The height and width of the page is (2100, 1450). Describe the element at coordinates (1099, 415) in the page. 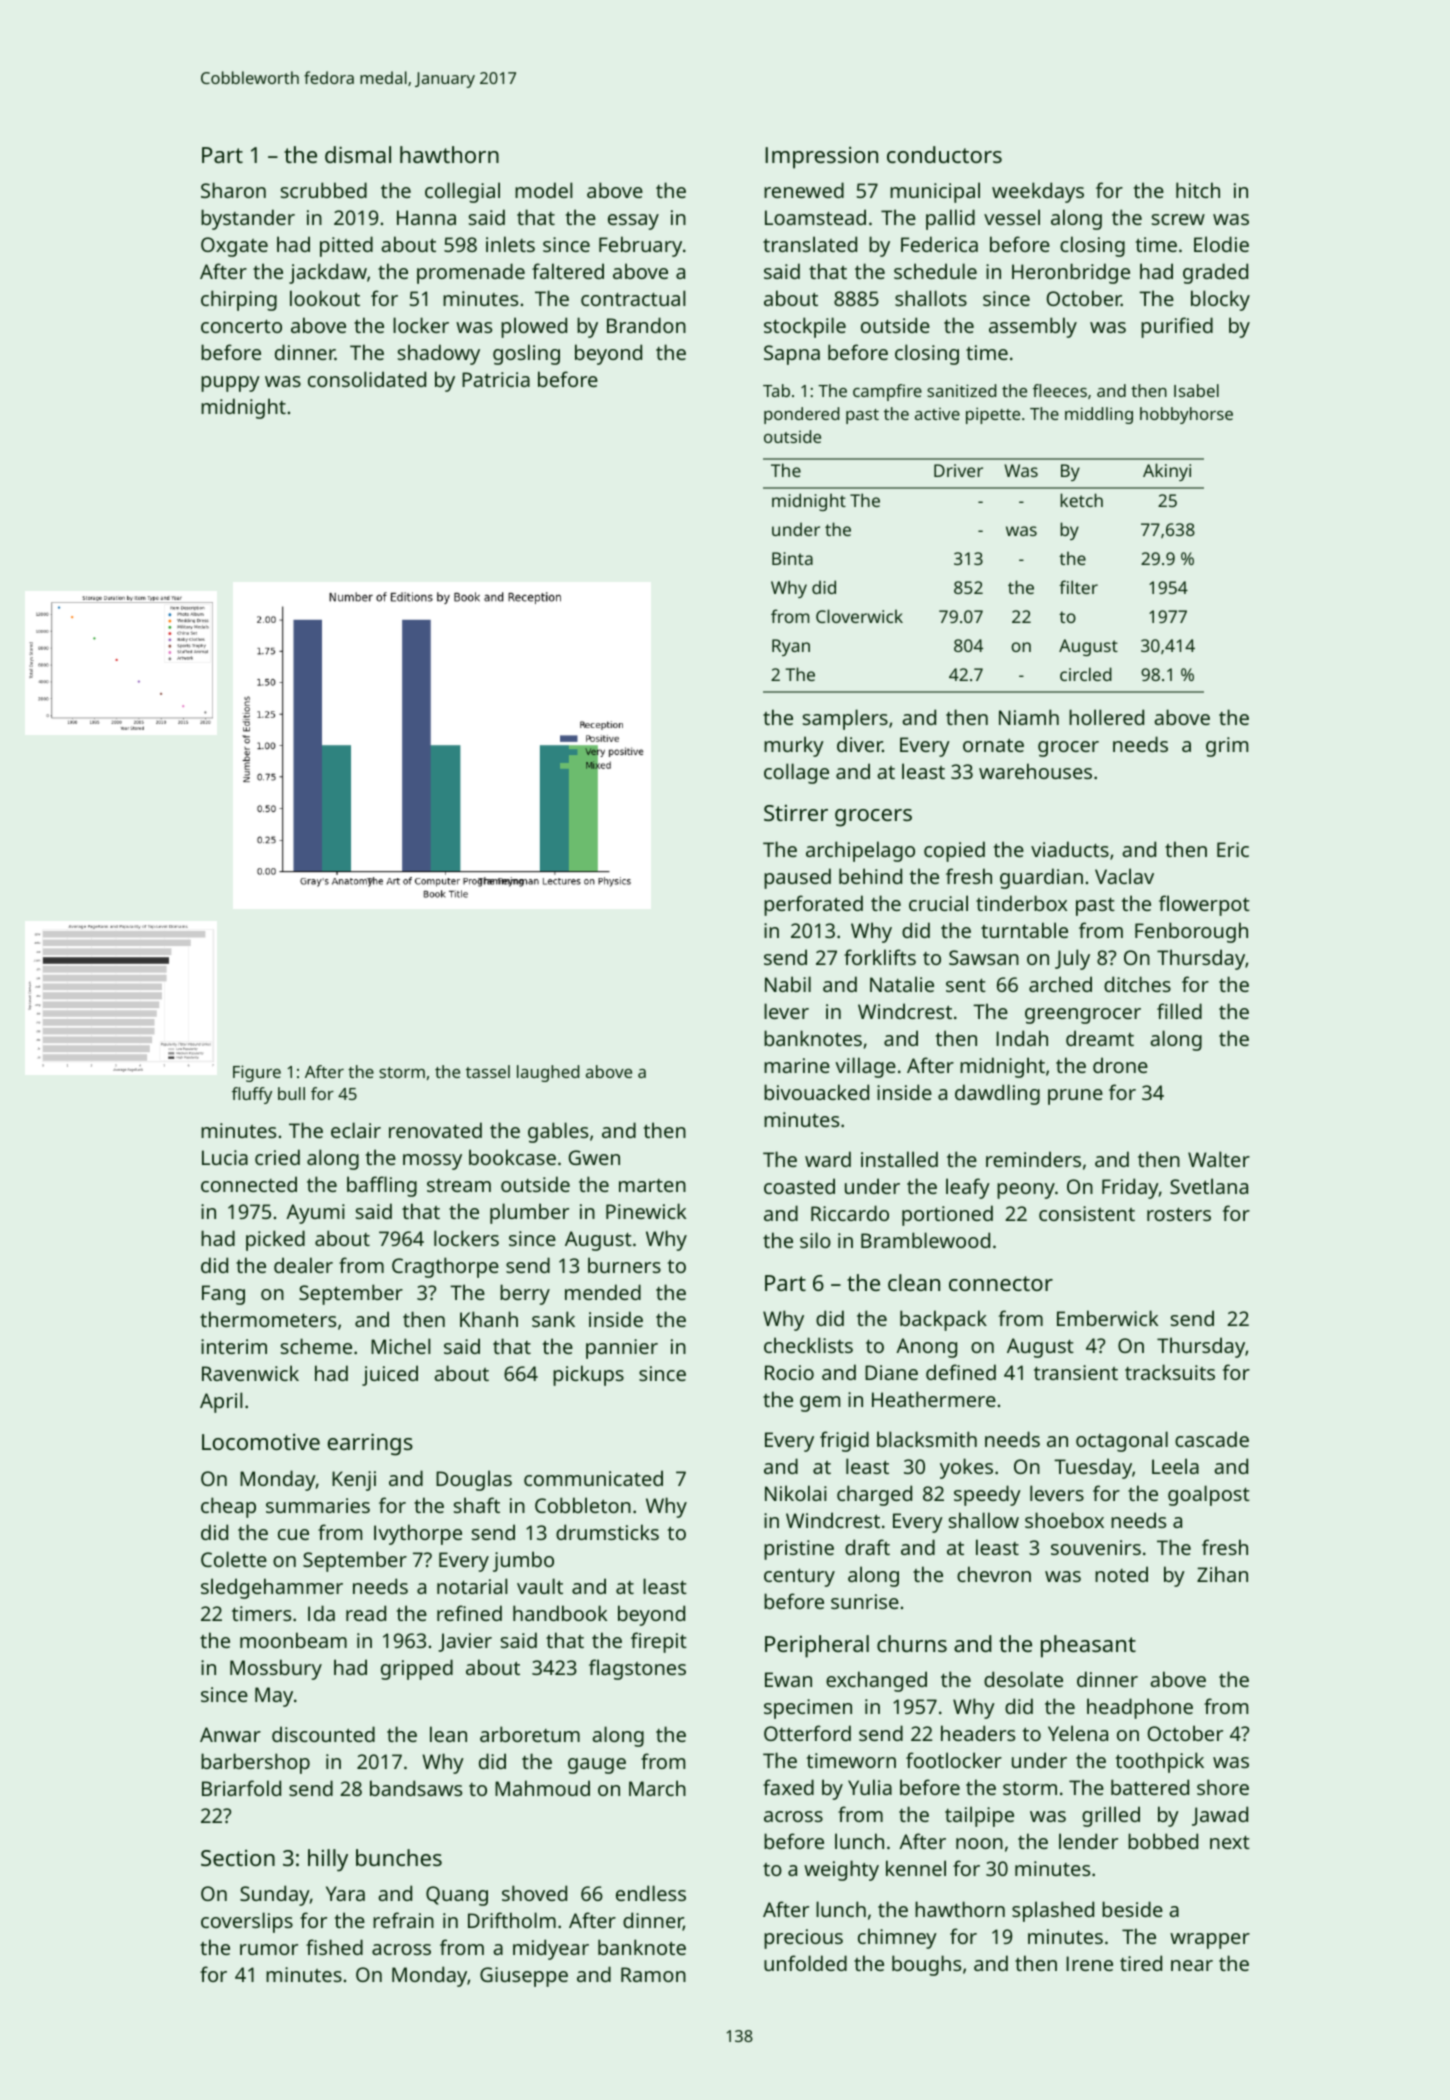

I see `middling` at that location.
